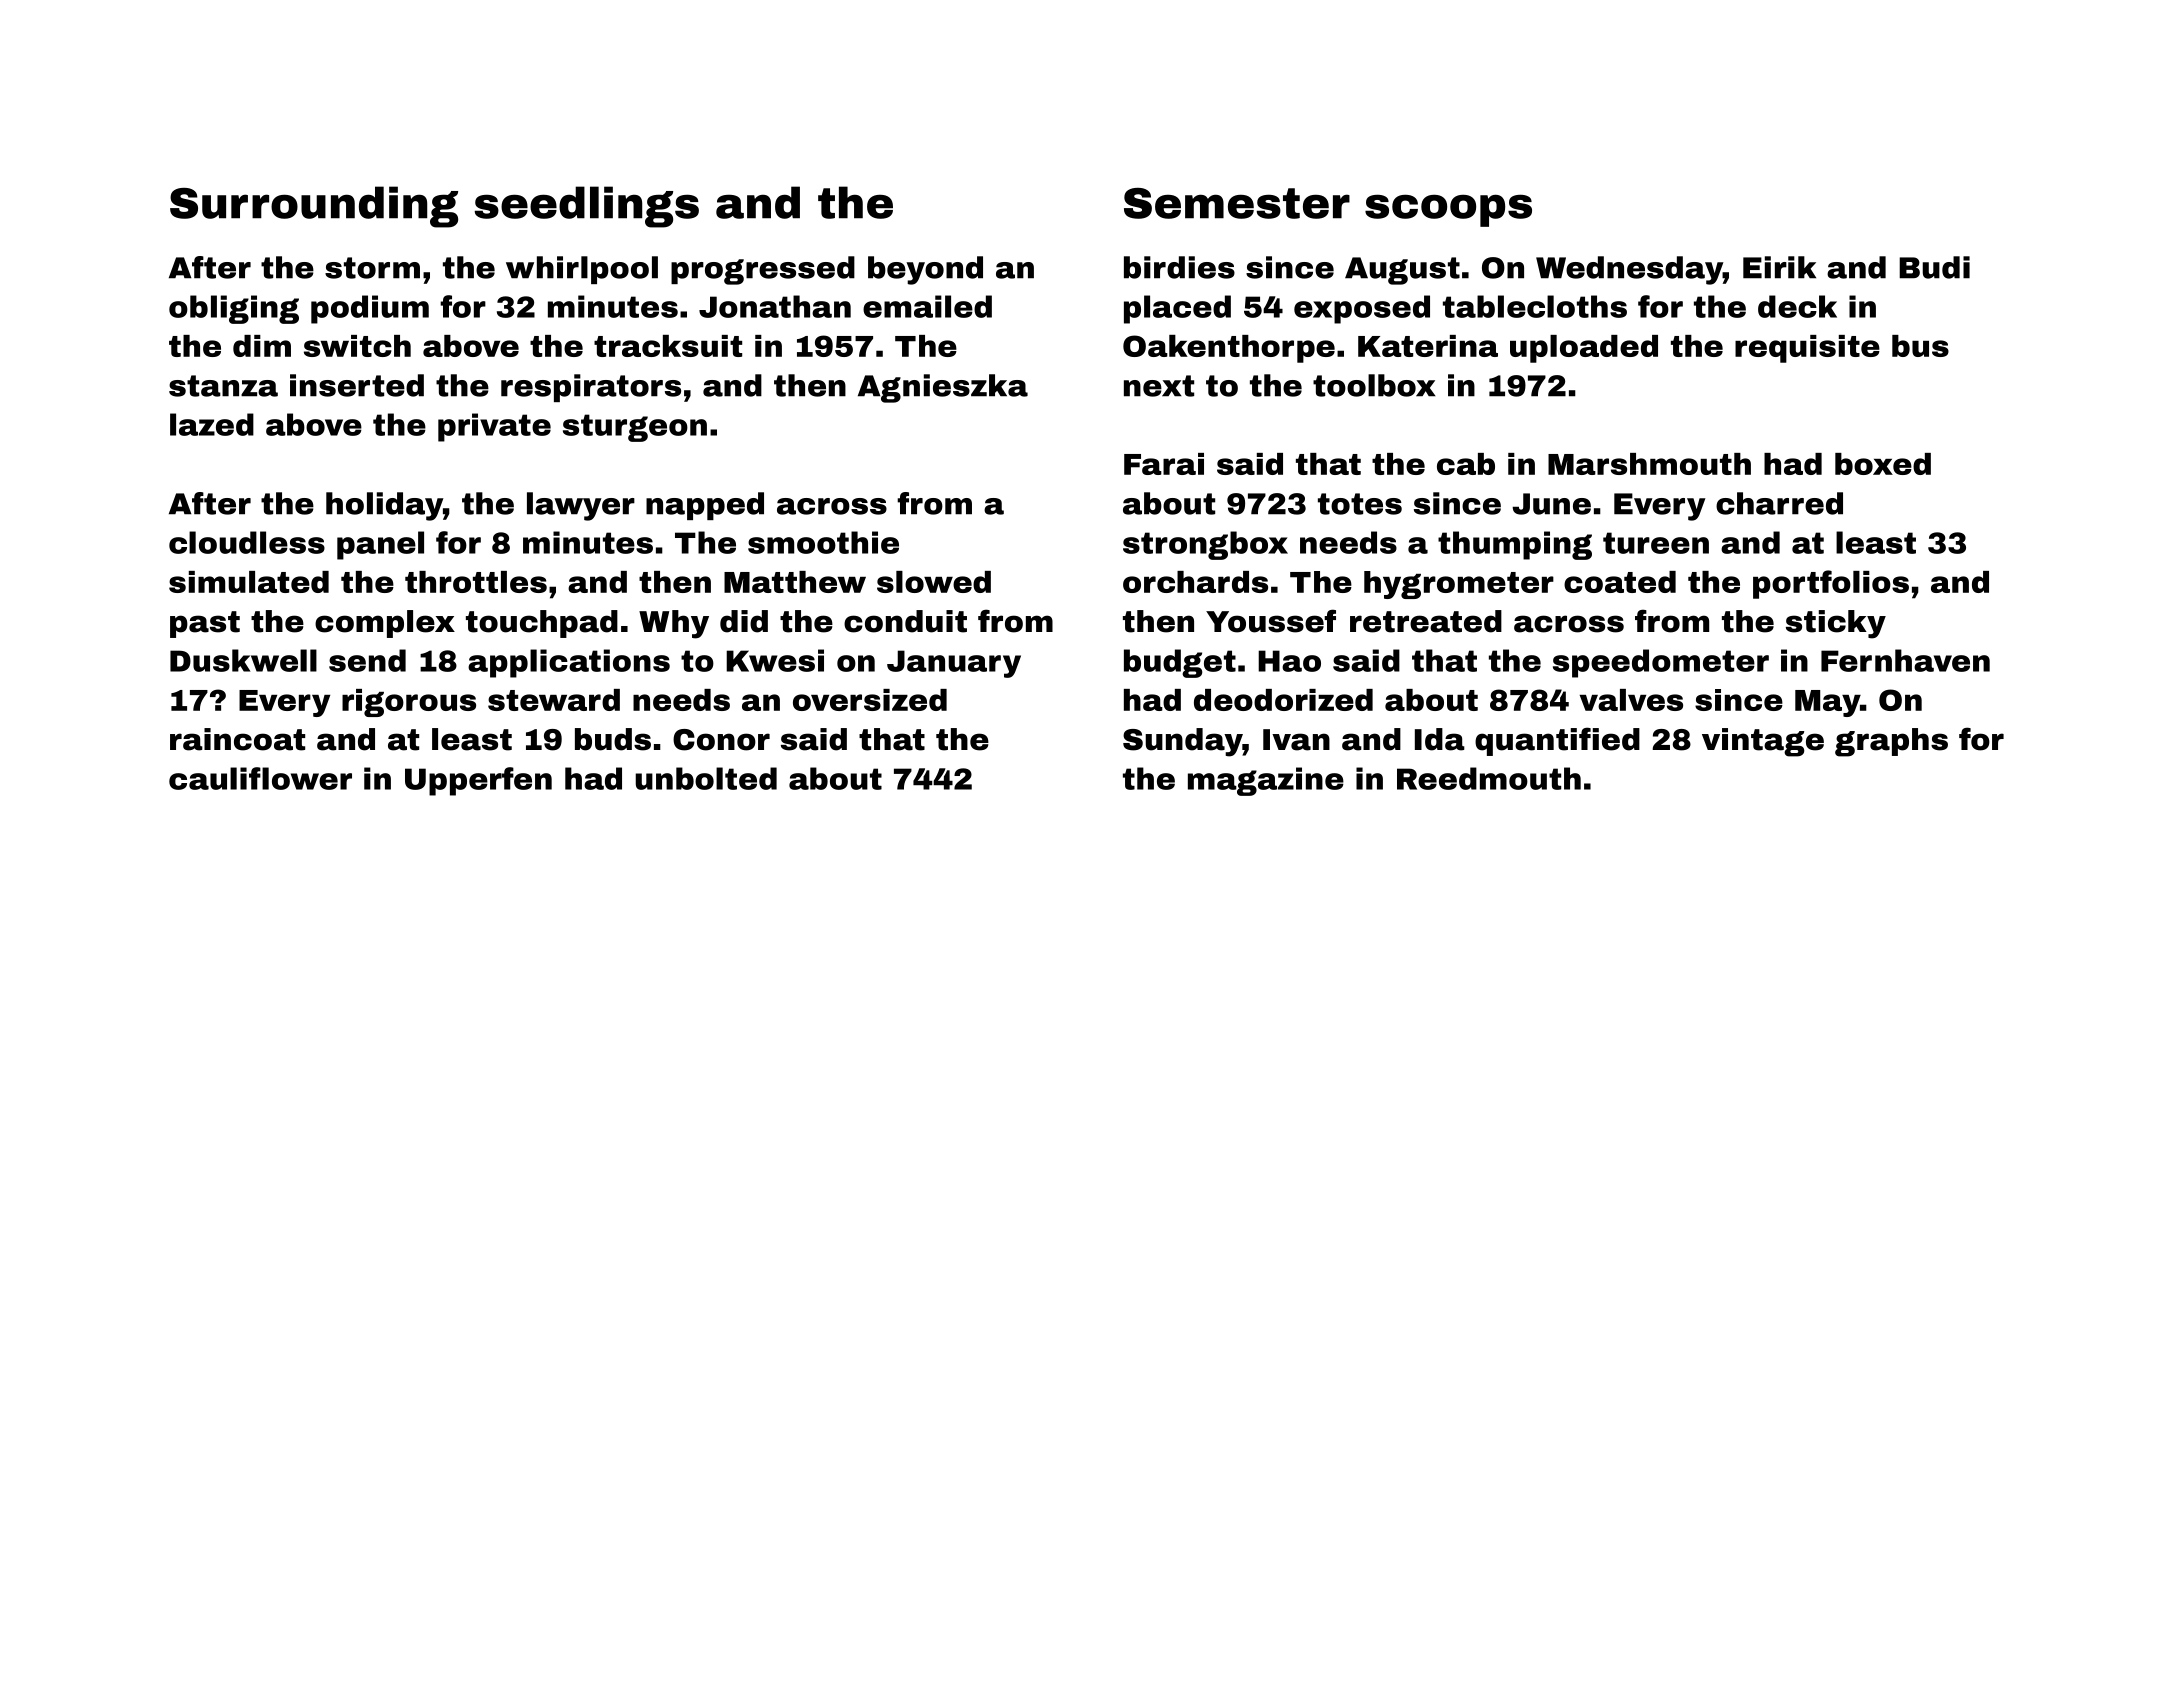  What do you see at coordinates (1448, 210) in the screenshot?
I see `scoops` at bounding box center [1448, 210].
